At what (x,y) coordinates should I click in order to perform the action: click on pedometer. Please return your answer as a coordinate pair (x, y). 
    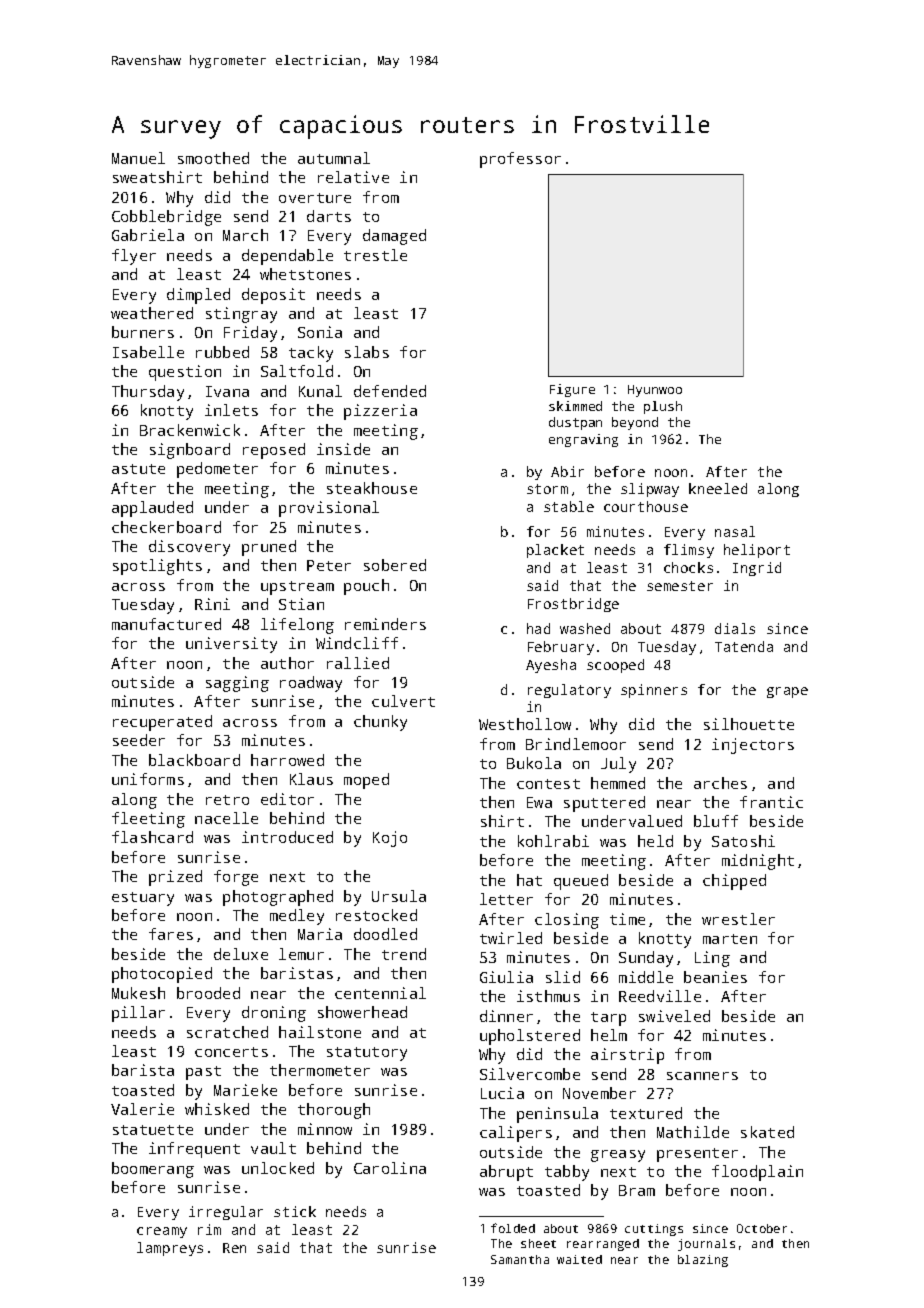
    Looking at the image, I should click on (217, 470).
